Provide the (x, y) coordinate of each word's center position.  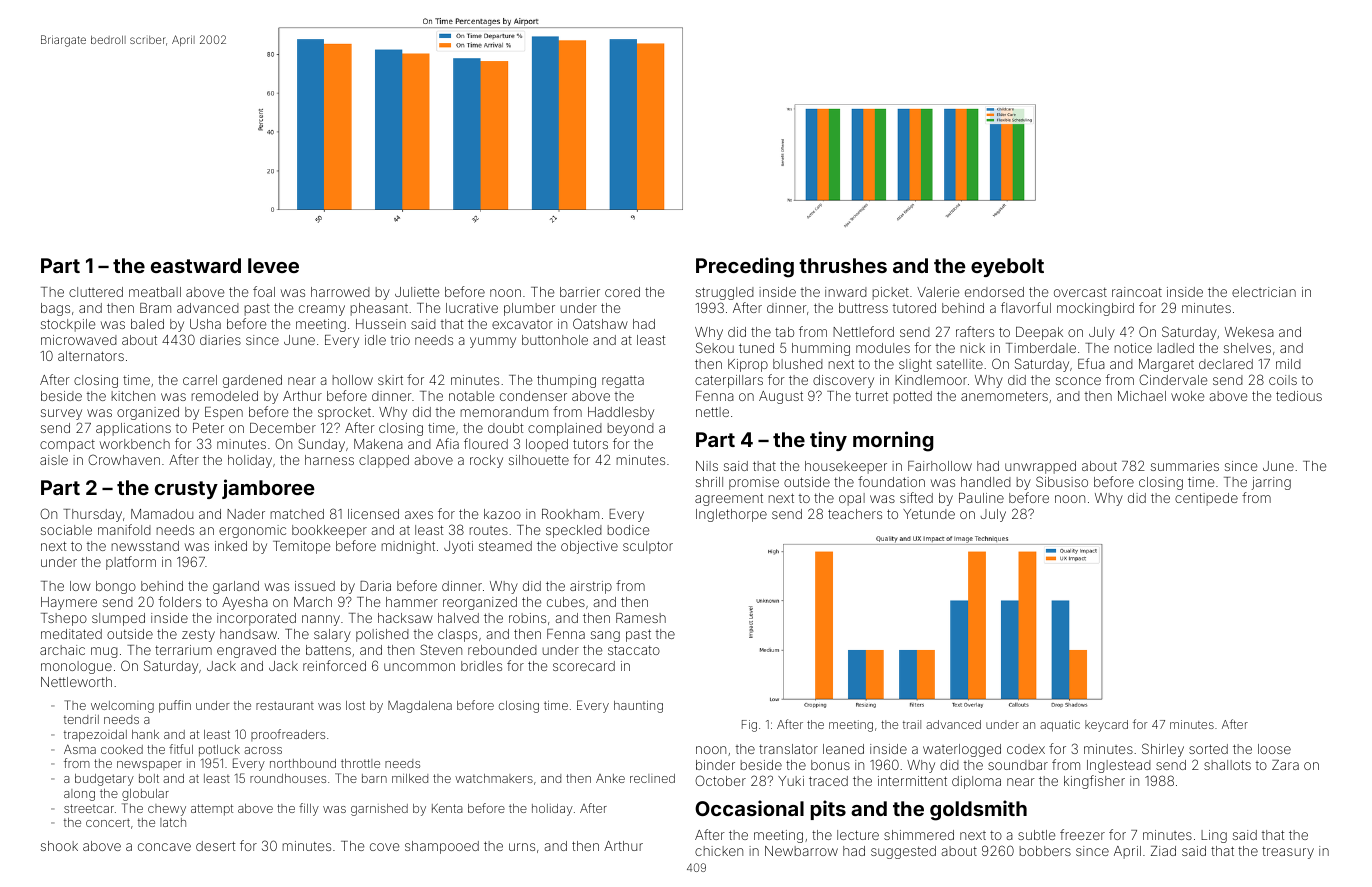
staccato (634, 650)
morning (893, 441)
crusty (186, 490)
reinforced (334, 665)
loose (1274, 749)
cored (622, 292)
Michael (1142, 396)
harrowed (340, 292)
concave (164, 847)
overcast (1080, 292)
